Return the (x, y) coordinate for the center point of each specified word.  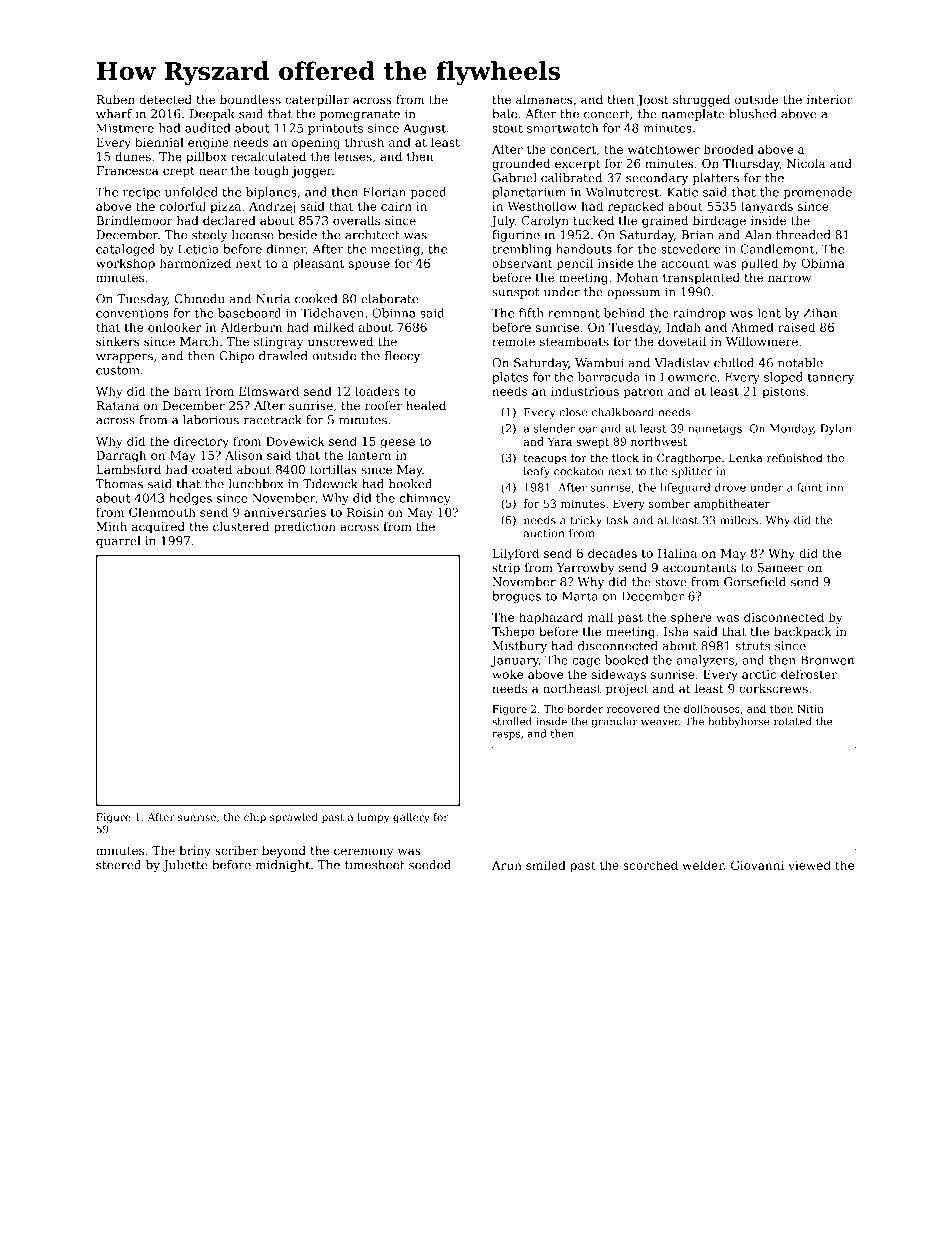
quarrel (118, 542)
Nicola (806, 163)
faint (810, 487)
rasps (506, 736)
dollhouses (712, 708)
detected (165, 99)
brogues (516, 597)
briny (195, 852)
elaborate (390, 299)
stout (507, 128)
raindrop (699, 314)
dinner (286, 249)
